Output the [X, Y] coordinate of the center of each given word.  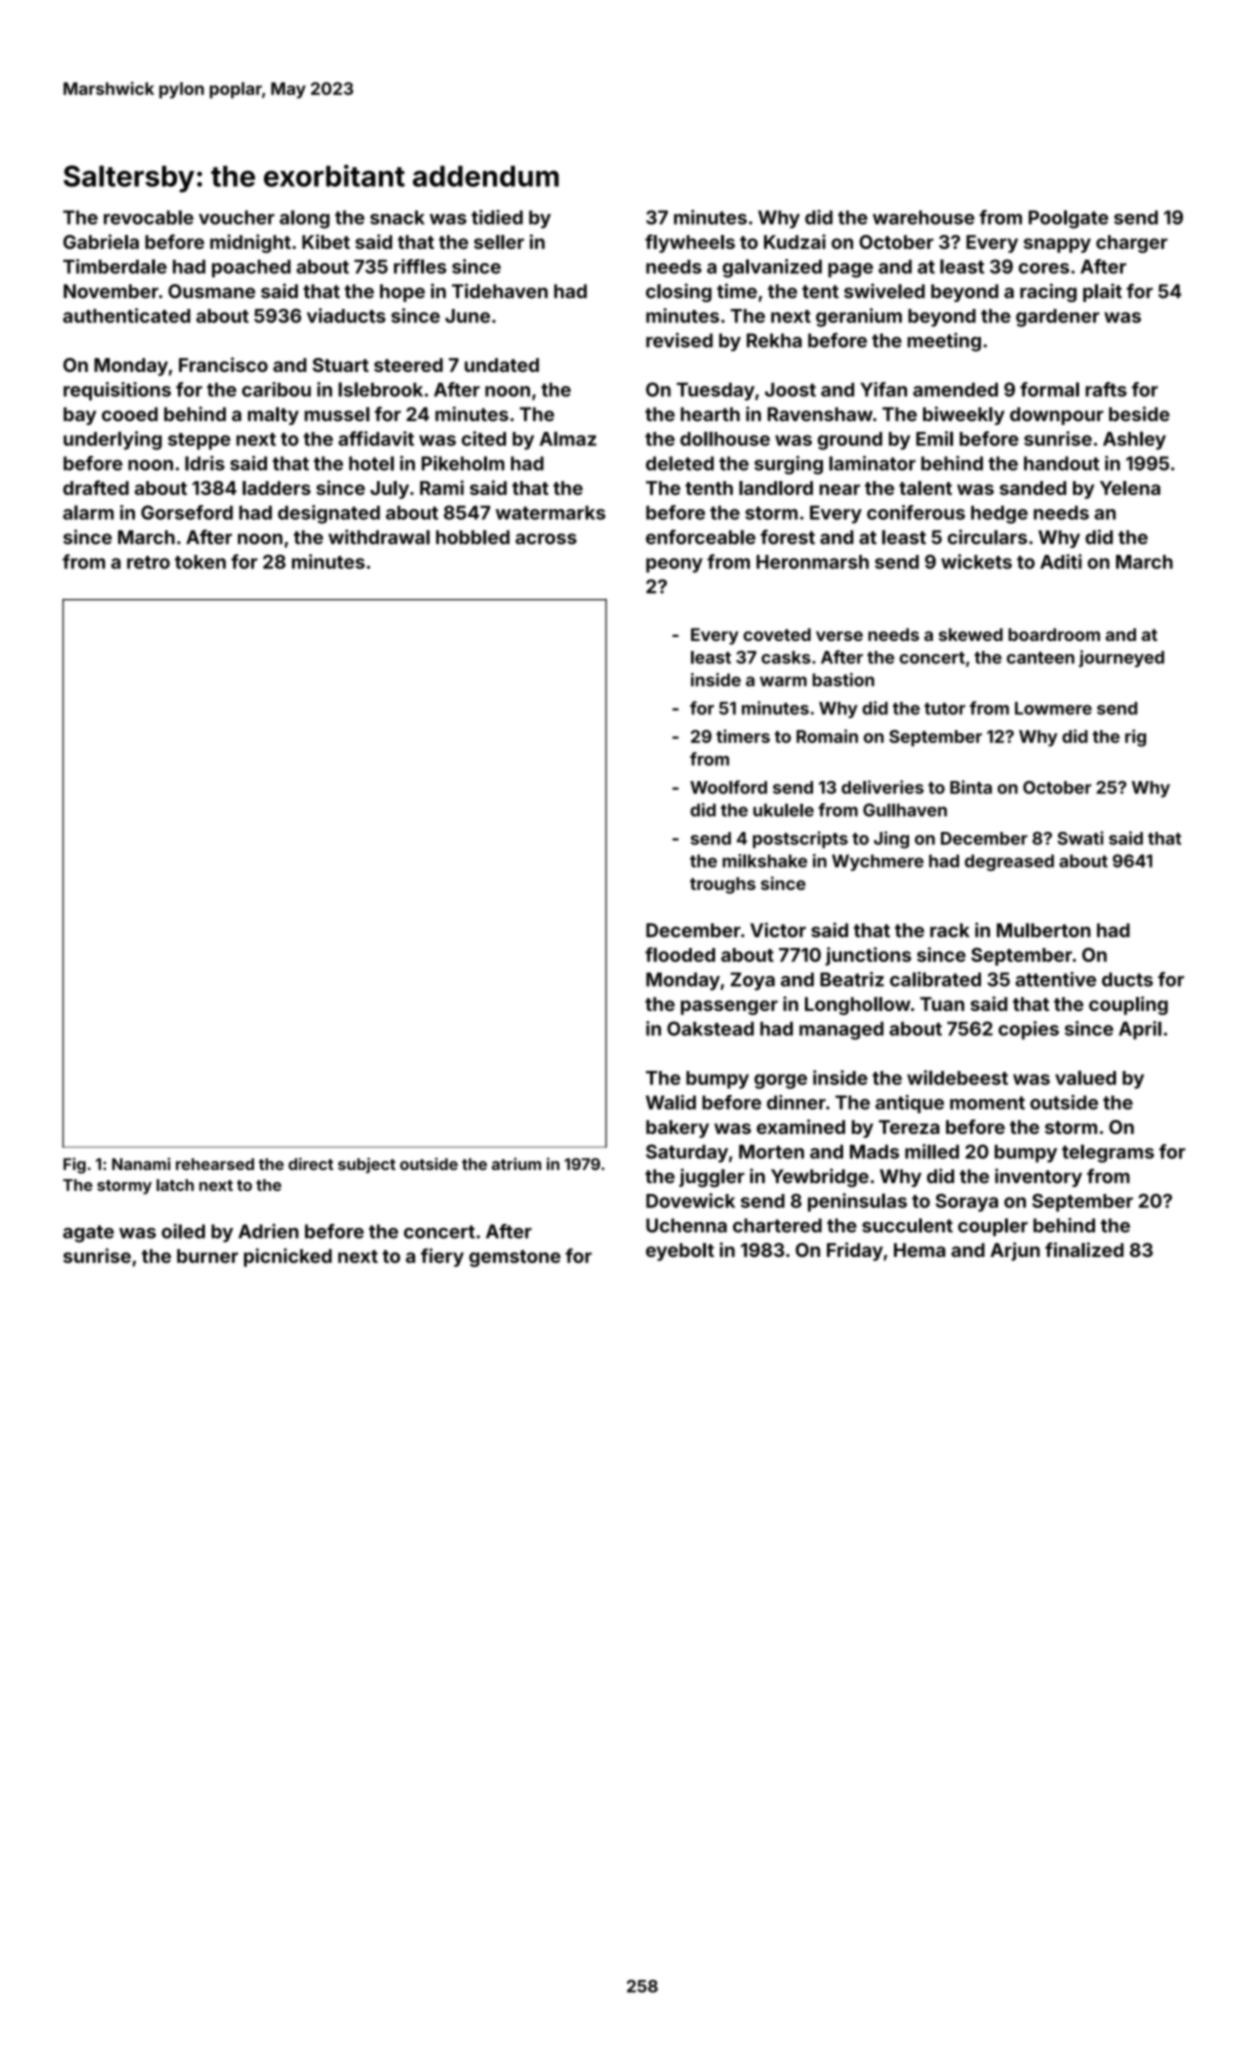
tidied [497, 217]
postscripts [800, 839]
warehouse [924, 217]
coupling [1128, 1005]
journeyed [1121, 658]
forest [787, 537]
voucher [237, 217]
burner [207, 1256]
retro [148, 562]
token [200, 562]
